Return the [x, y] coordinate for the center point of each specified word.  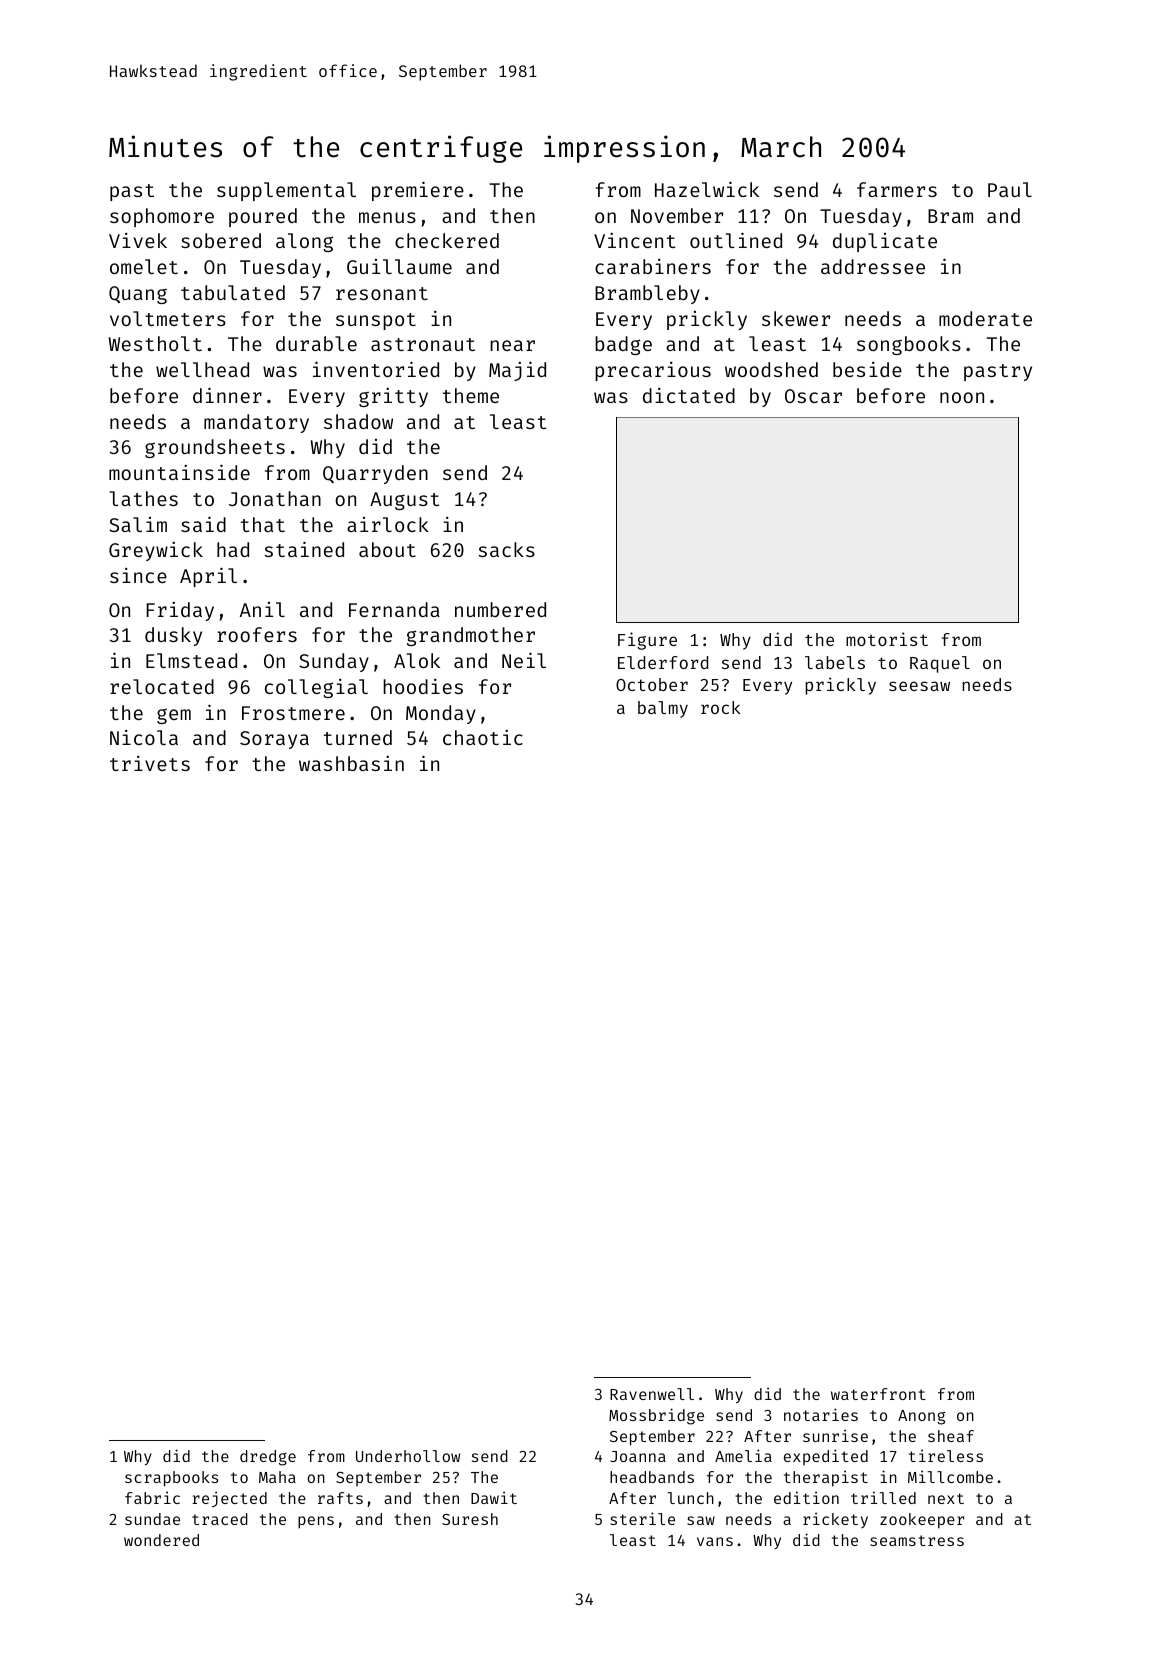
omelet [144, 266]
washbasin [351, 763]
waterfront [878, 1394]
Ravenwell [652, 1394]
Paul [1010, 189]
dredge [268, 1458]
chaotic [483, 737]
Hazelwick [707, 189]
